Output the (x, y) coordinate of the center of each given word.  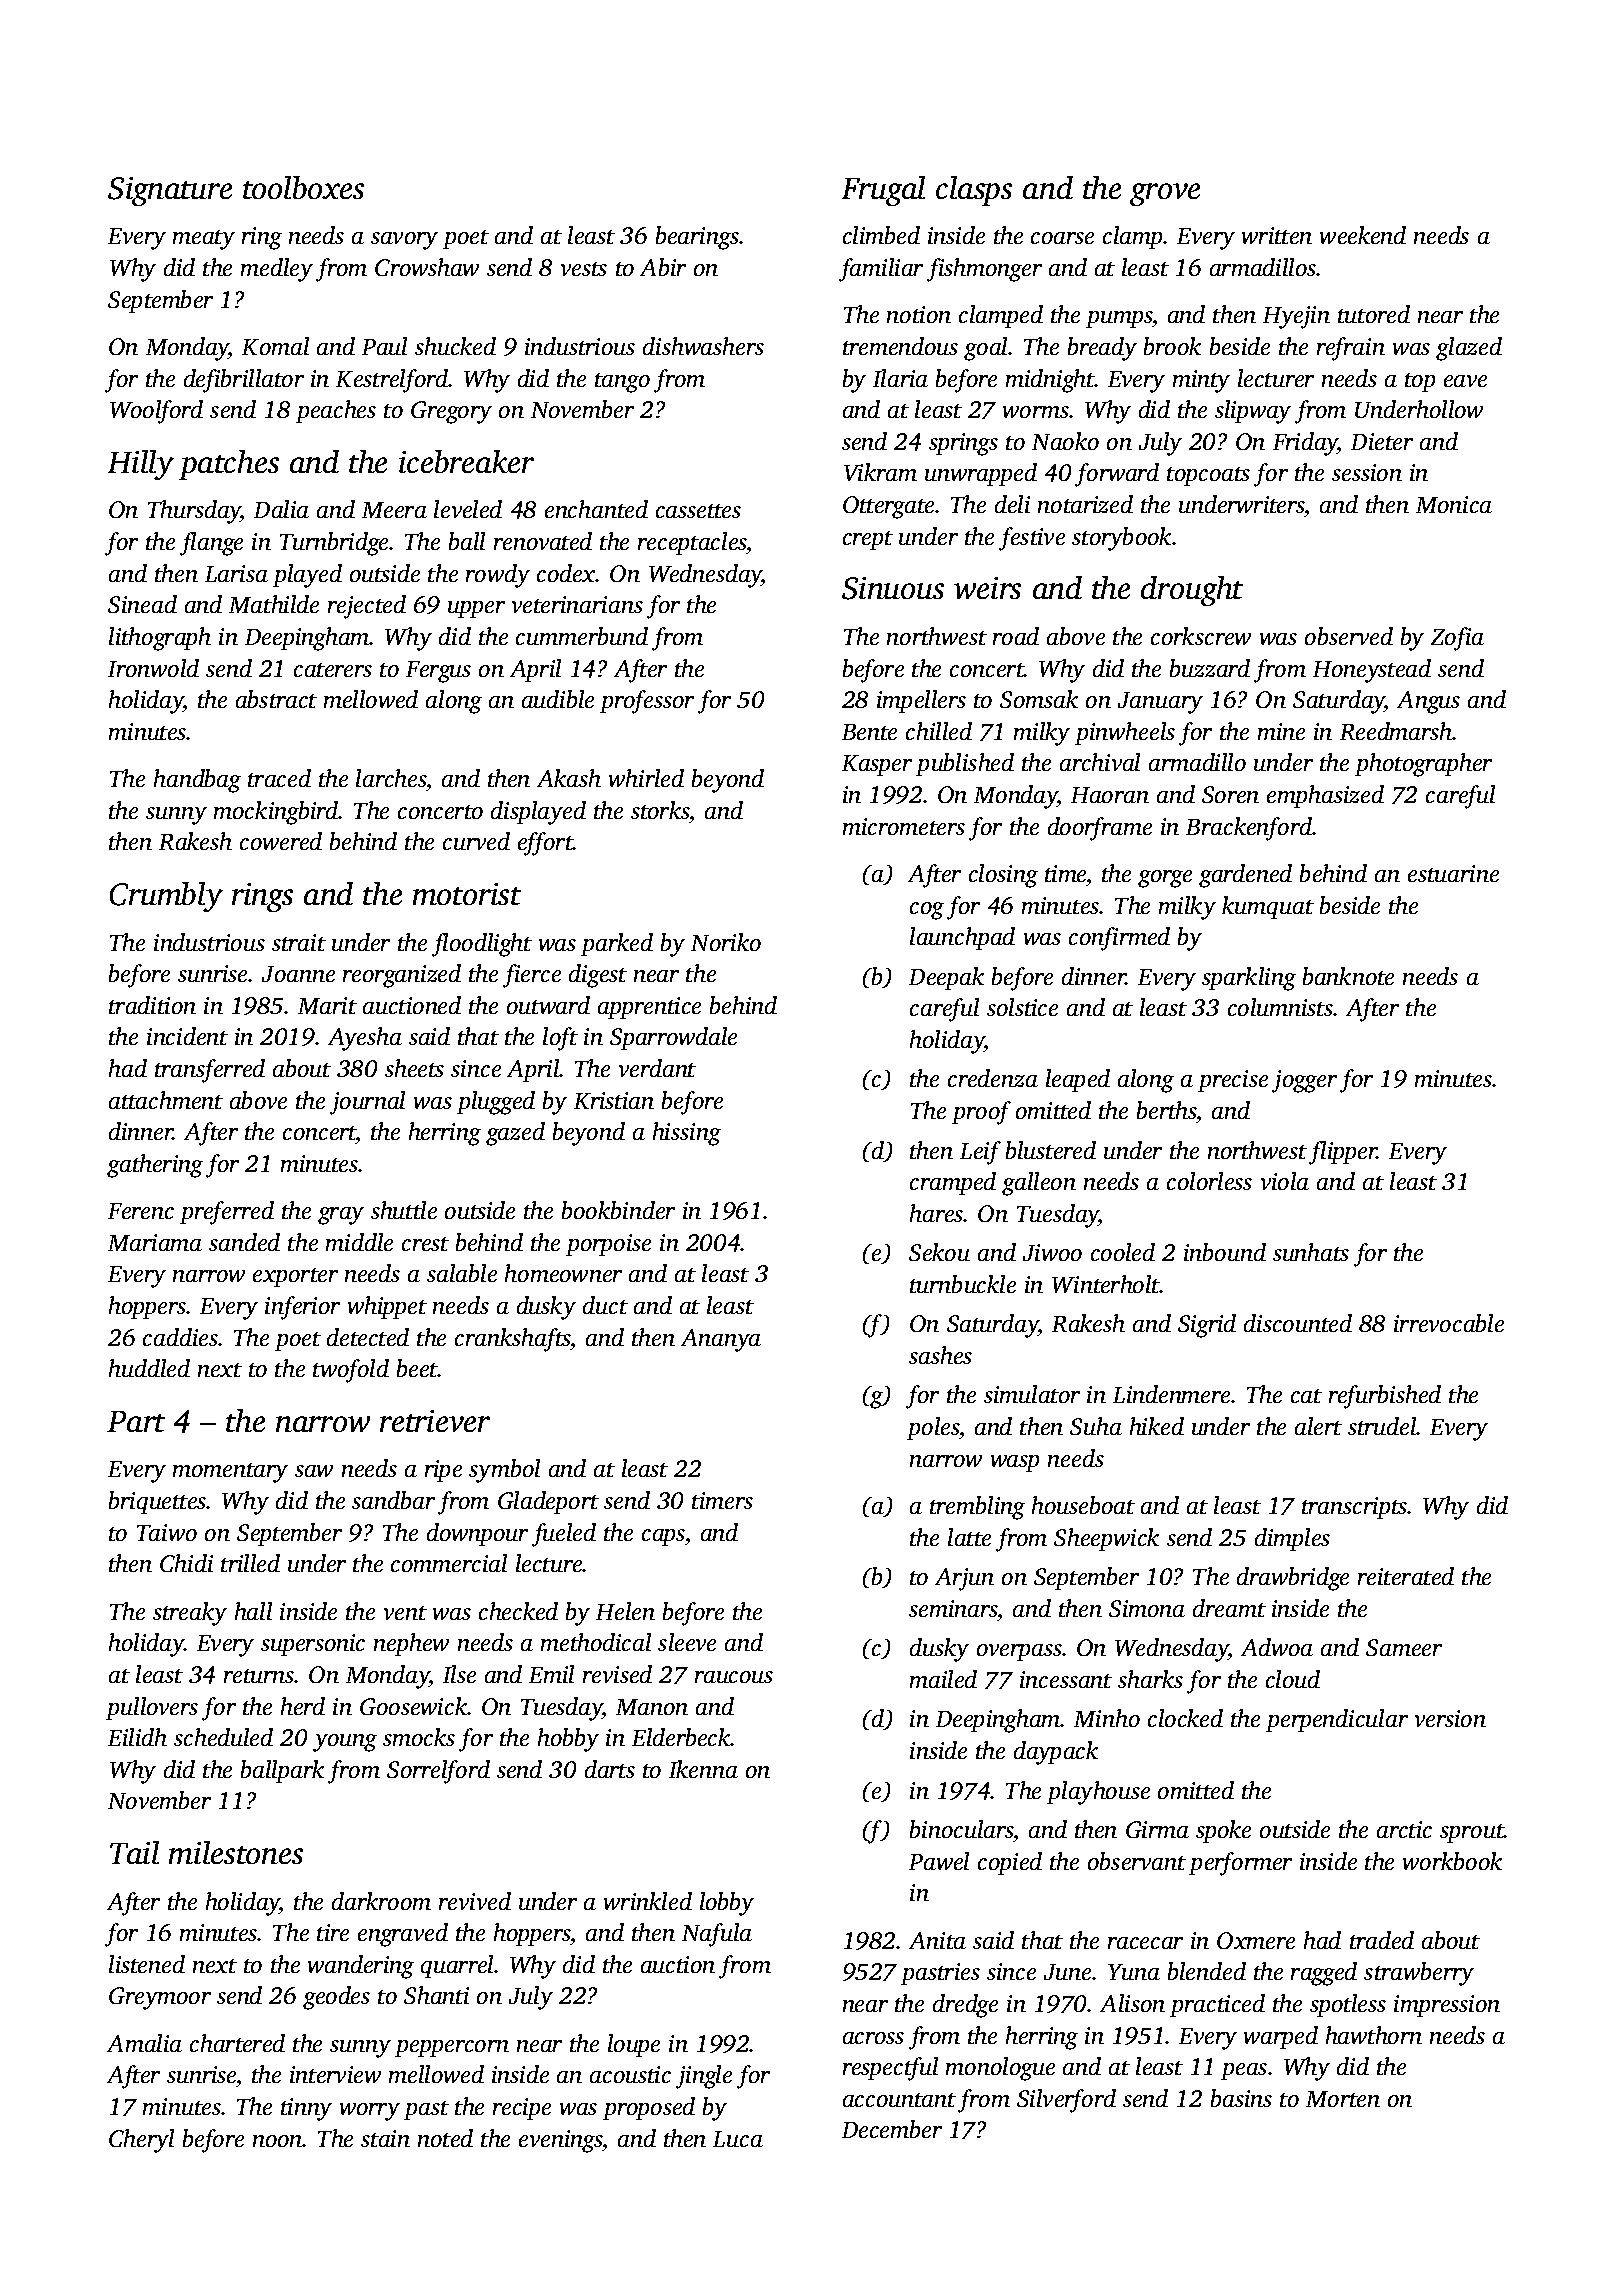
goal (985, 349)
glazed (1469, 349)
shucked (455, 346)
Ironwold (153, 668)
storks (660, 810)
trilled (250, 1563)
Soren (1230, 794)
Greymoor (160, 1998)
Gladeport (548, 1502)
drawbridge (1293, 1579)
